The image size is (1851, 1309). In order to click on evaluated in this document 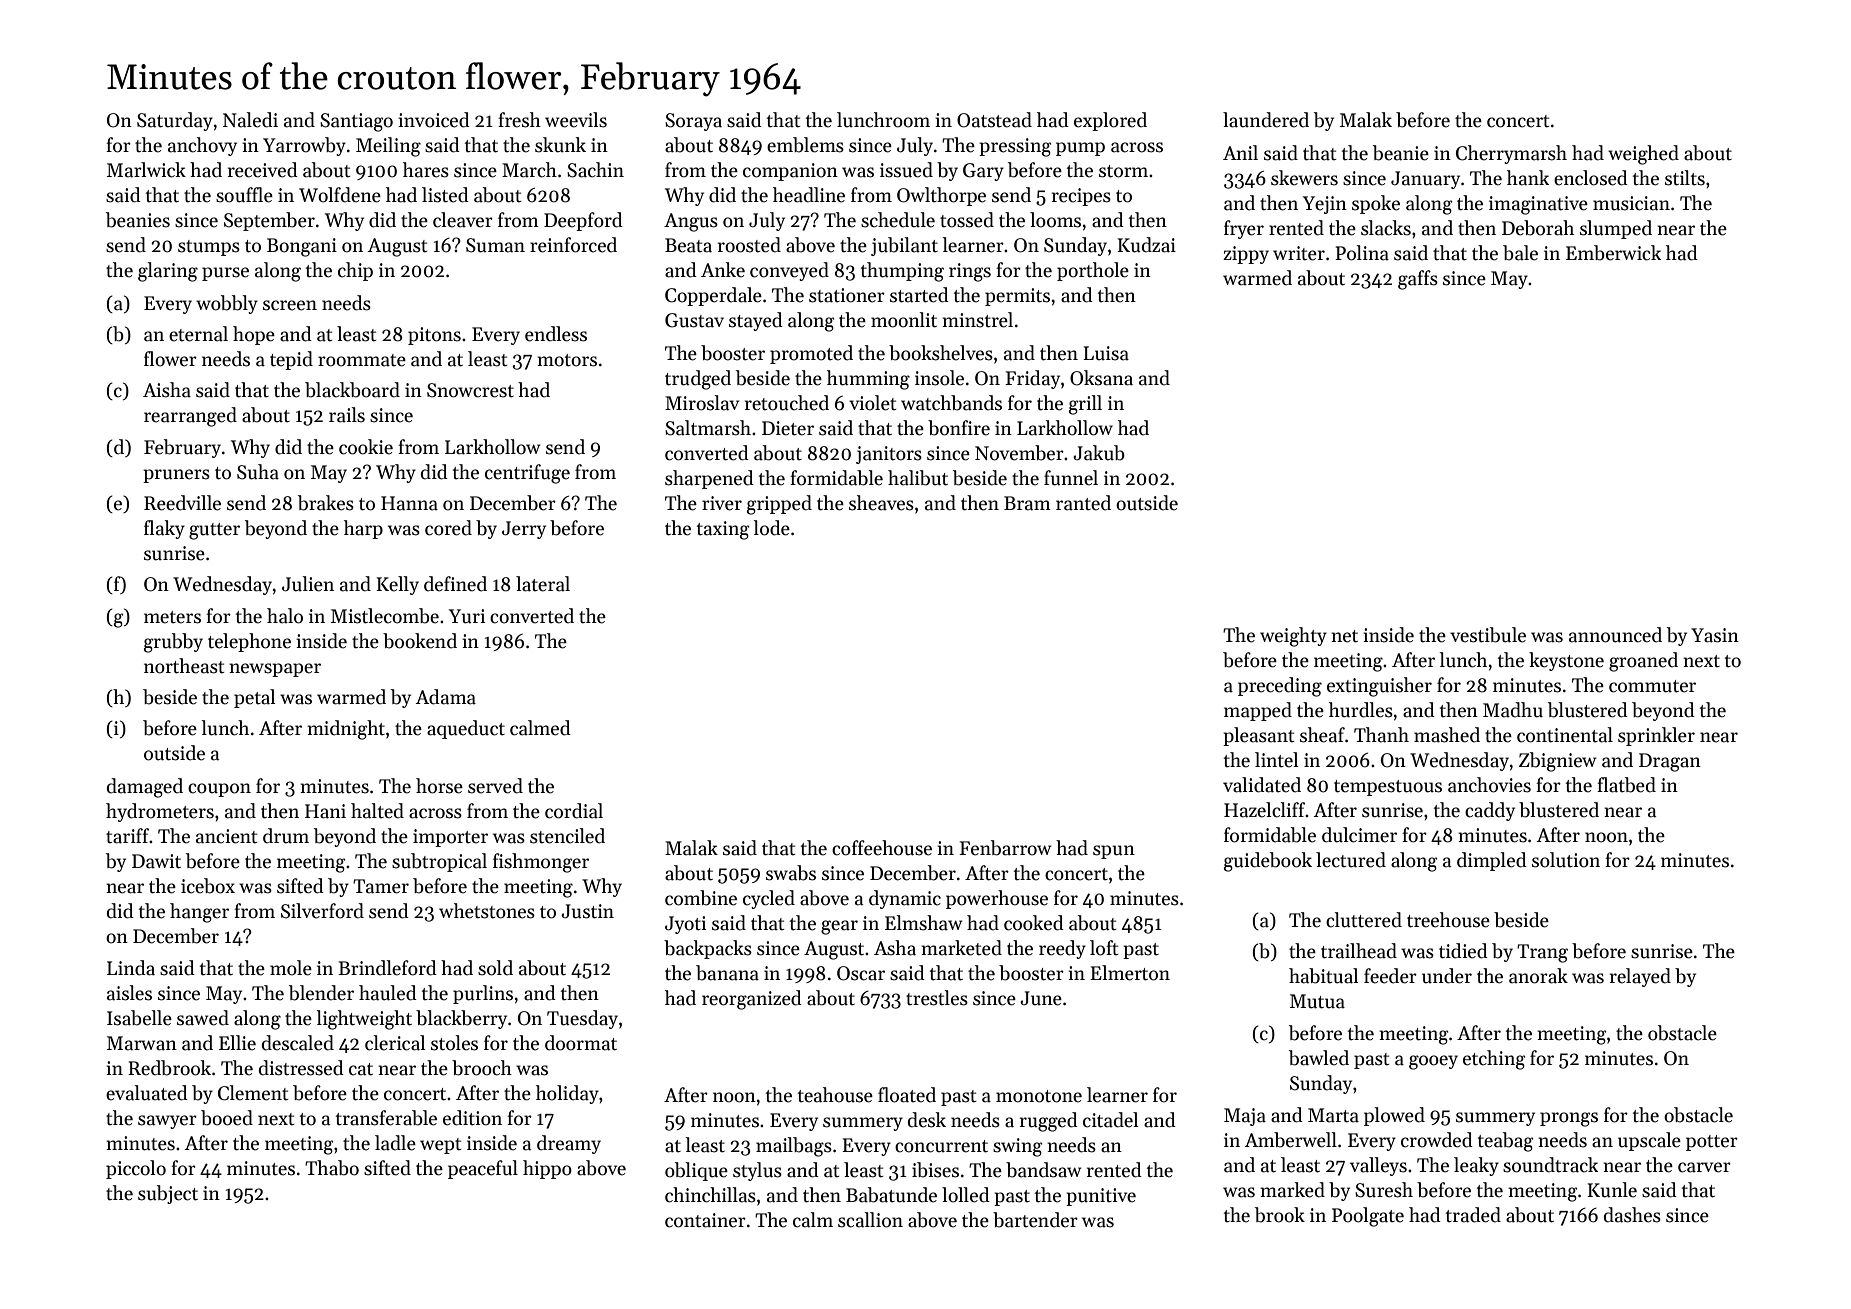, I will do `click(147, 1093)`.
